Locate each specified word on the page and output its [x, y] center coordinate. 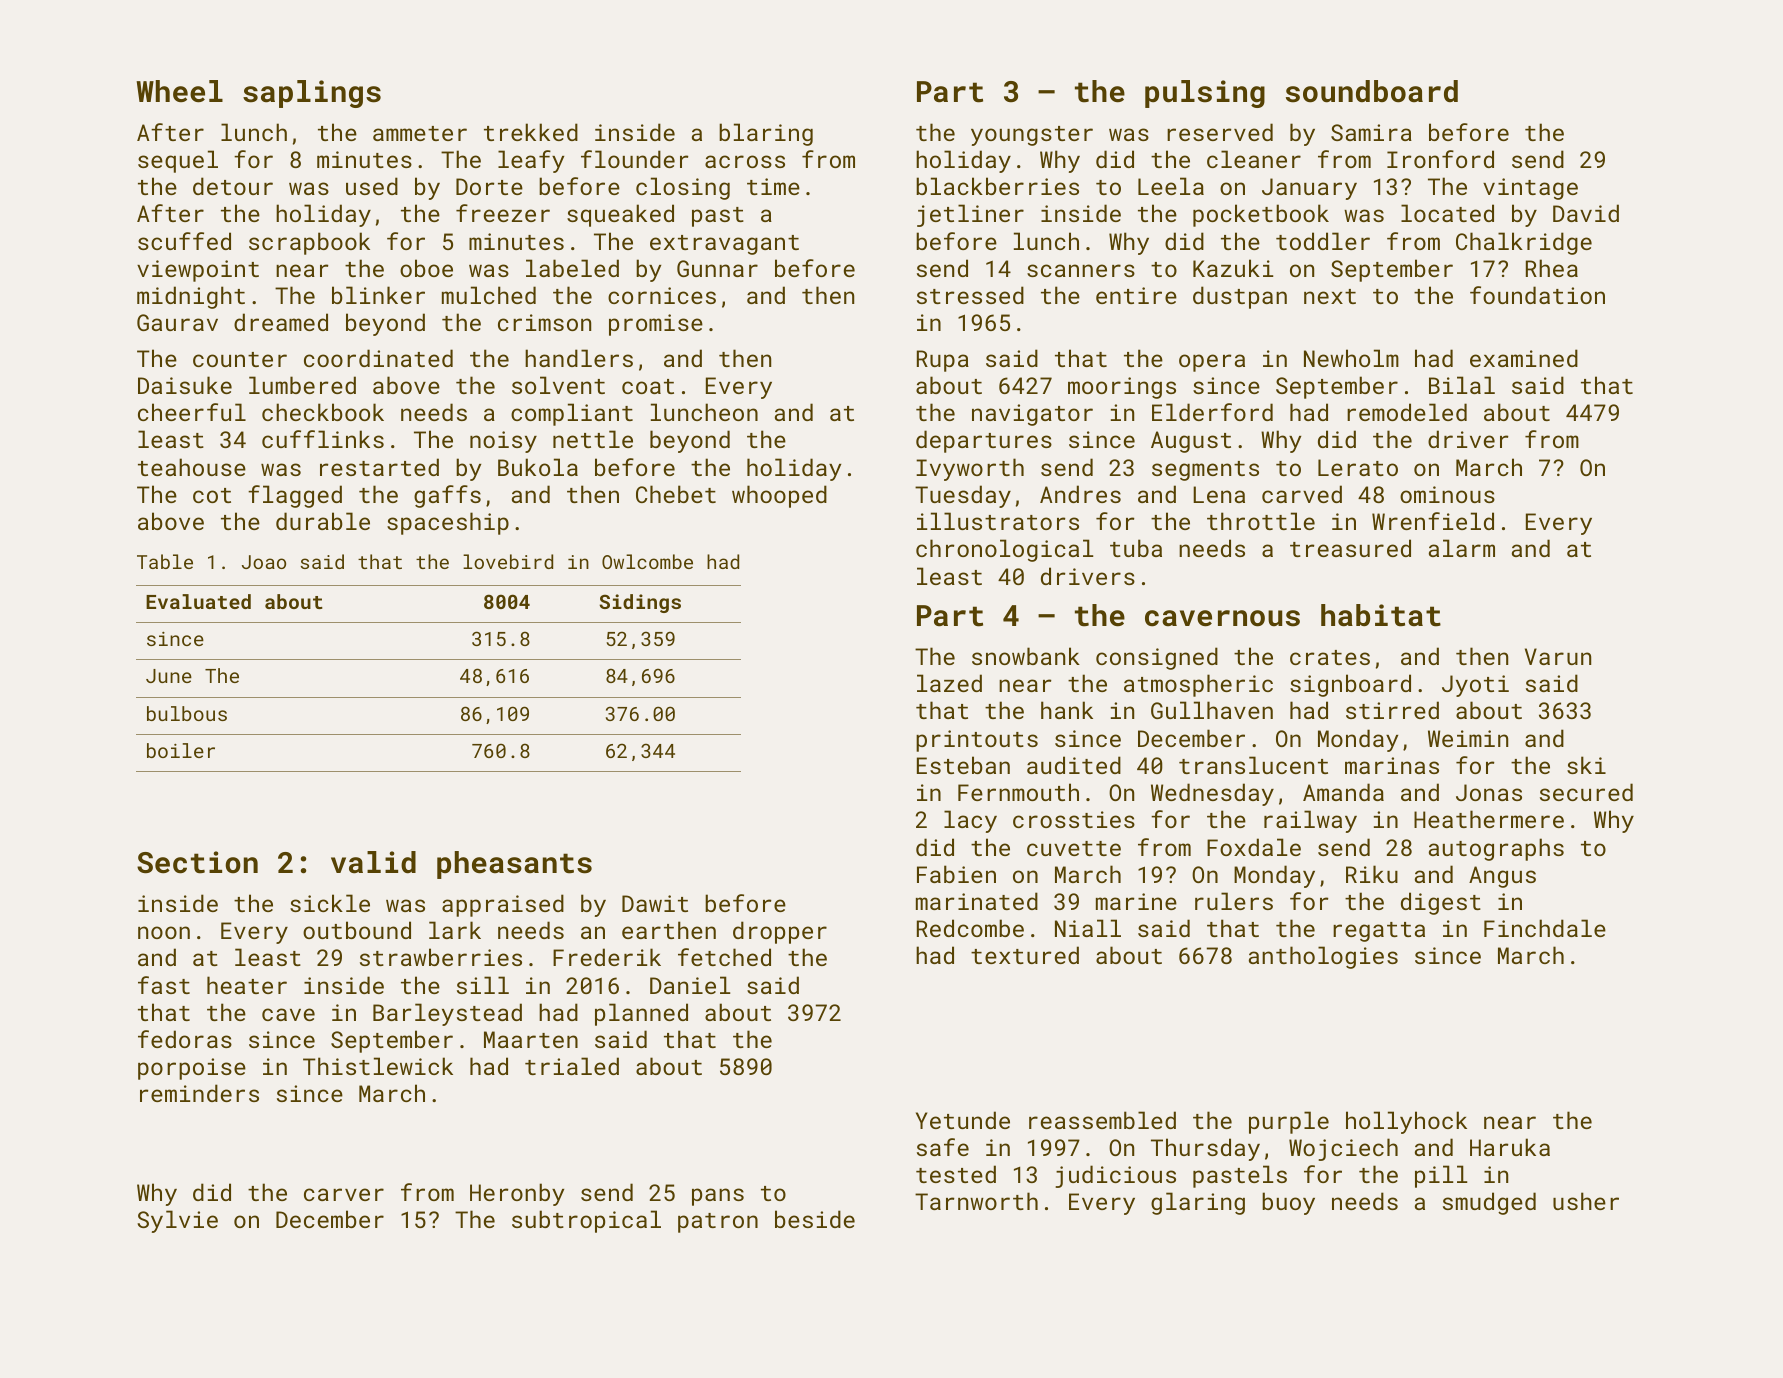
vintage [1530, 189]
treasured [1350, 548]
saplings [312, 94]
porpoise [192, 1069]
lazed [949, 683]
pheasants [514, 865]
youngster [1032, 136]
